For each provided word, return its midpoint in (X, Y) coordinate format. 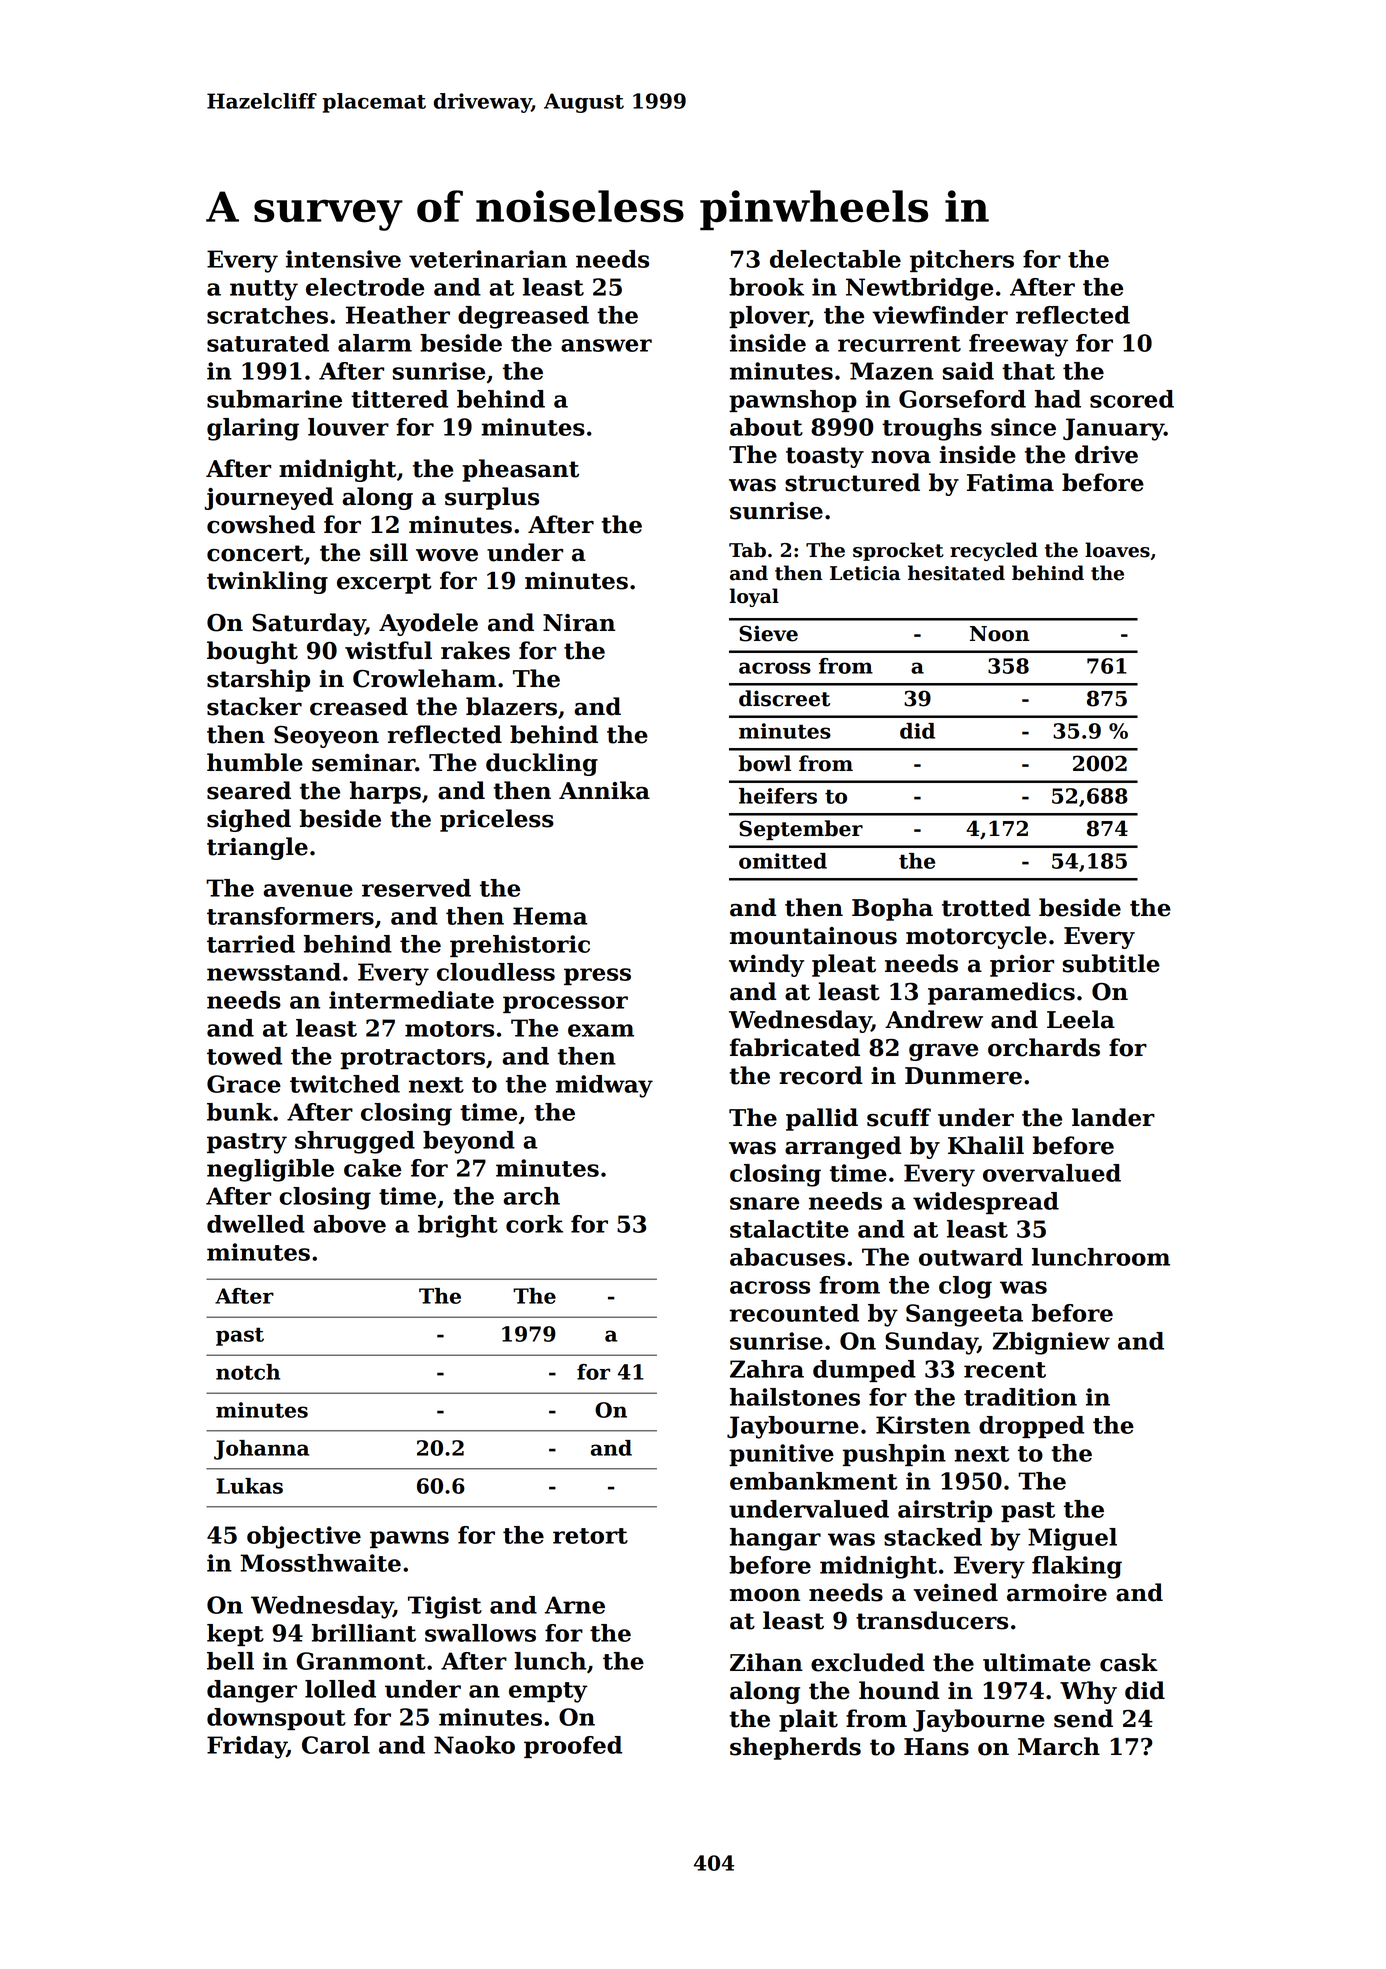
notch (248, 1372)
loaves (1117, 550)
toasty (825, 457)
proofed (573, 1747)
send (1083, 1718)
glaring (253, 429)
